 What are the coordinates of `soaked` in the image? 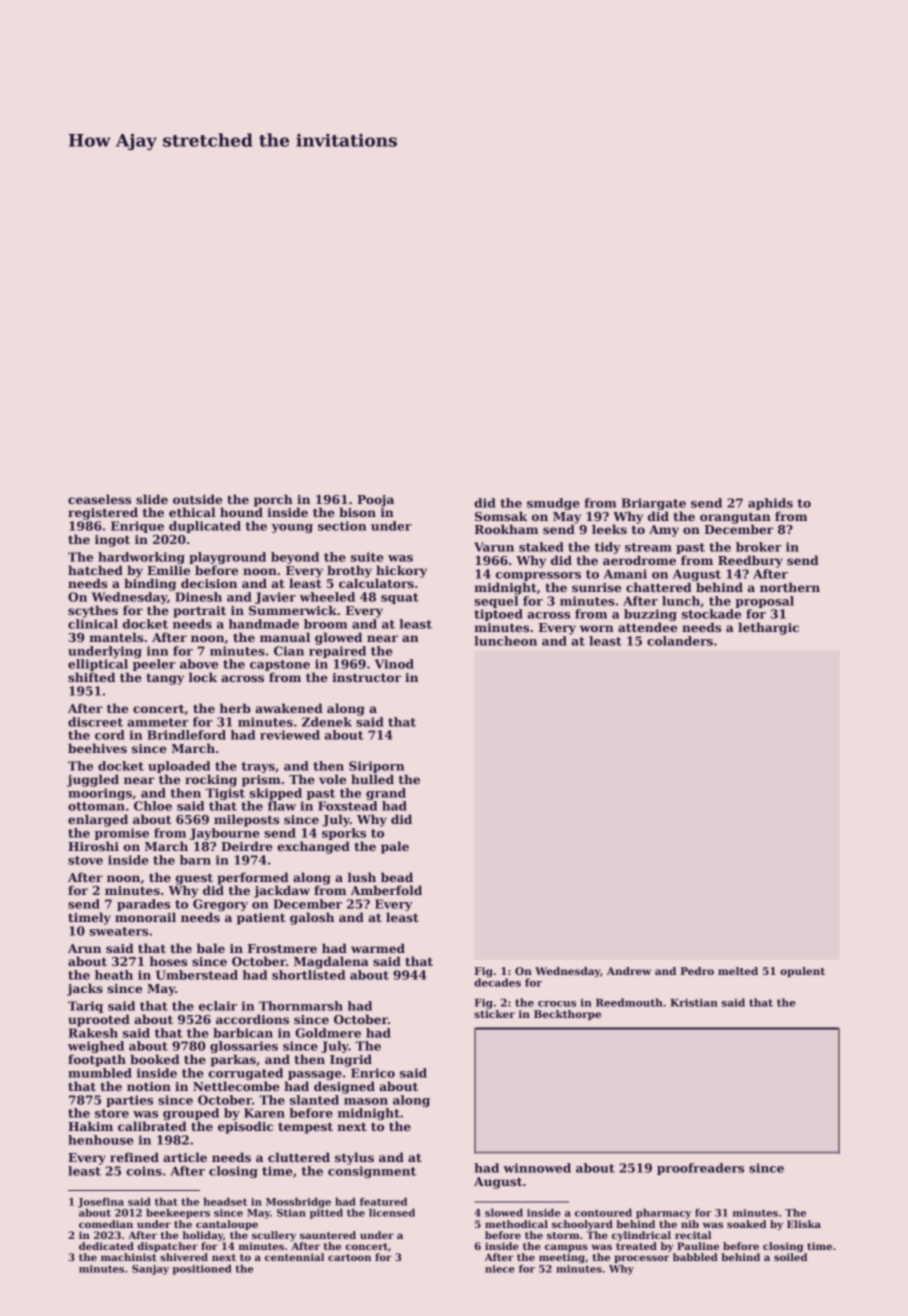 It's located at (746, 1224).
